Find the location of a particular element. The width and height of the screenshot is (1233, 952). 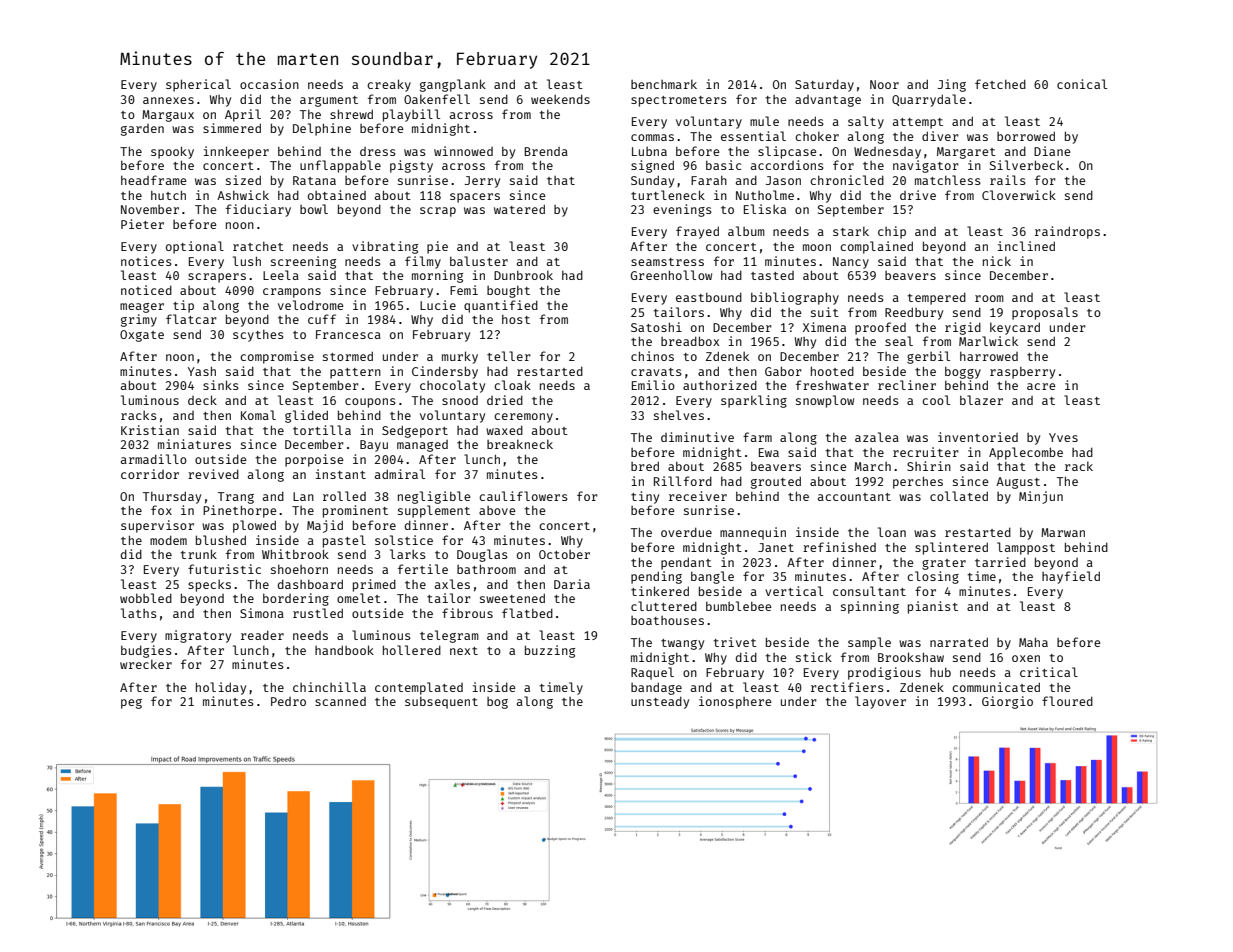

benchmark is located at coordinates (664, 84).
